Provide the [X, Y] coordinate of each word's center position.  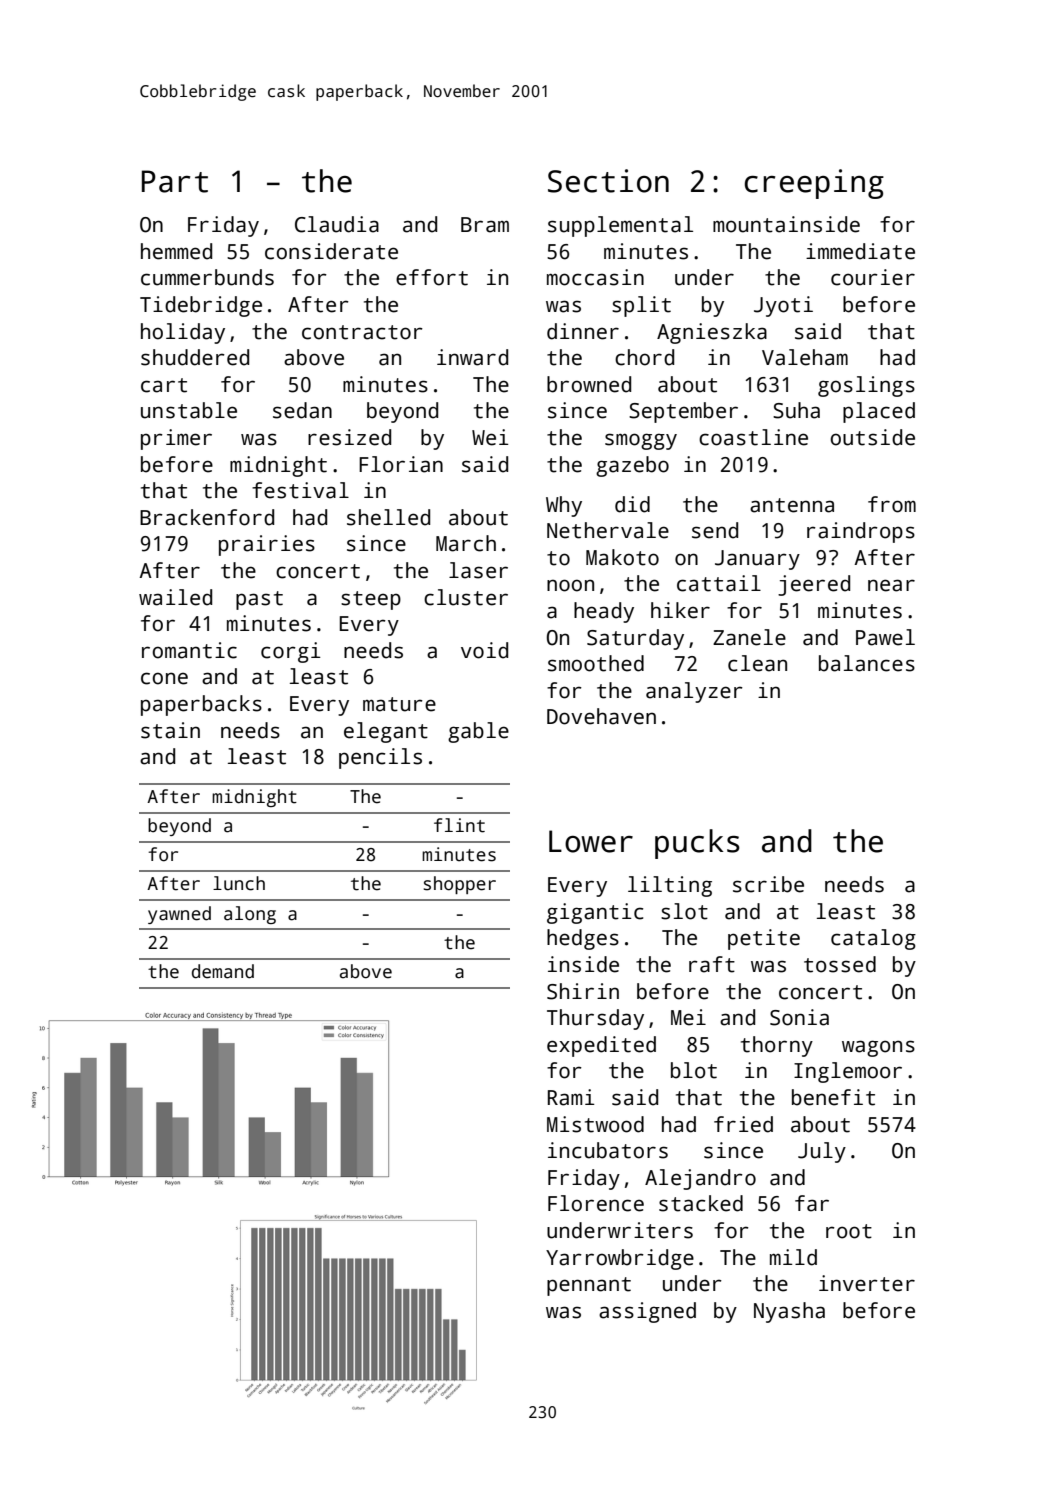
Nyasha [789, 1312]
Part [175, 181]
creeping [814, 184]
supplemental [620, 226]
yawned [179, 915]
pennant [589, 1286]
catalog [873, 939]
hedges [583, 939]
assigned [647, 1312]
